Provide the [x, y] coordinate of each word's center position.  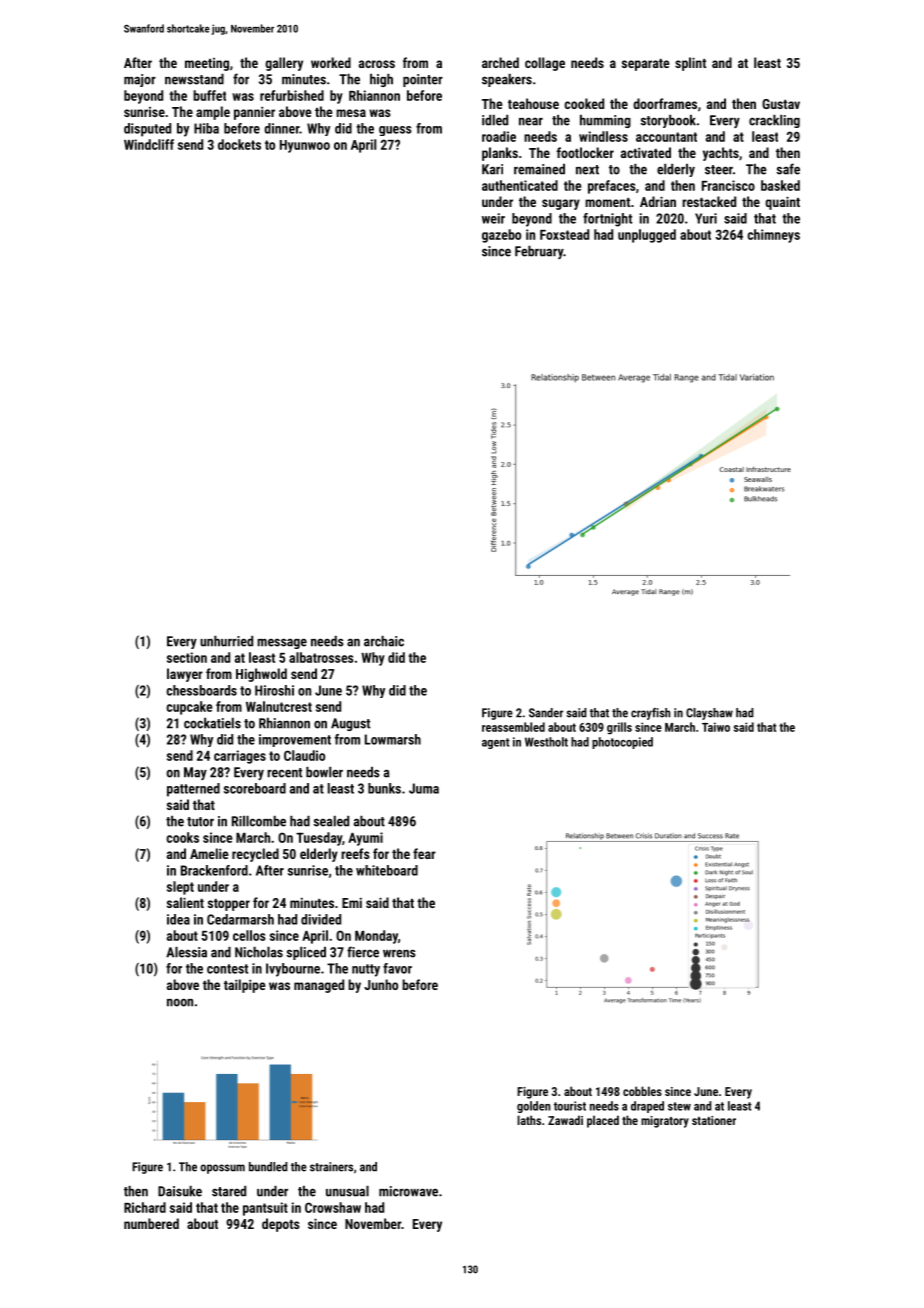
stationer [714, 1120]
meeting [207, 64]
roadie [499, 136]
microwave [408, 1191]
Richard [145, 1207]
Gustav [781, 104]
